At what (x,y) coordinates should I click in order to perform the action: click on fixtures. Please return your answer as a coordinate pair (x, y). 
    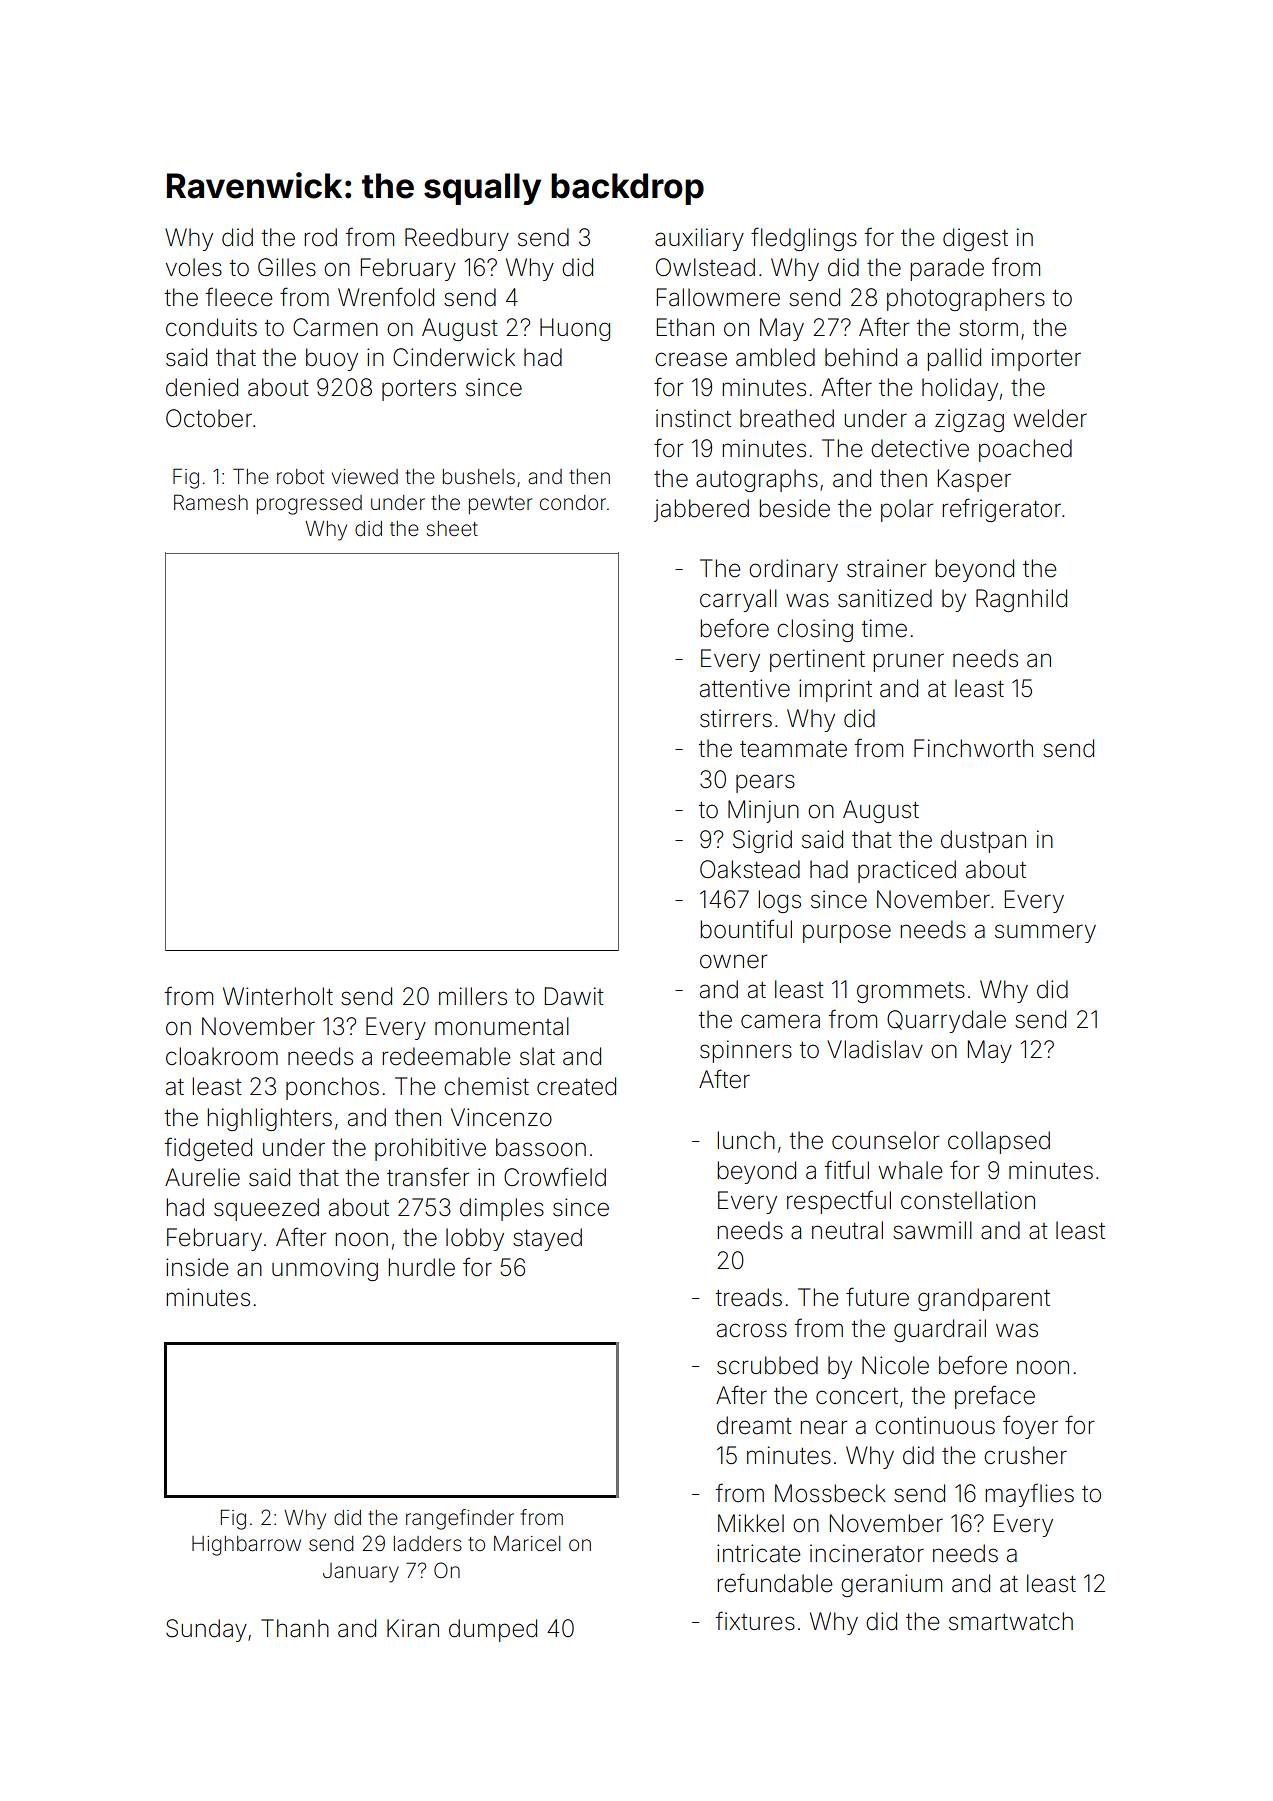
    Looking at the image, I should click on (755, 1621).
